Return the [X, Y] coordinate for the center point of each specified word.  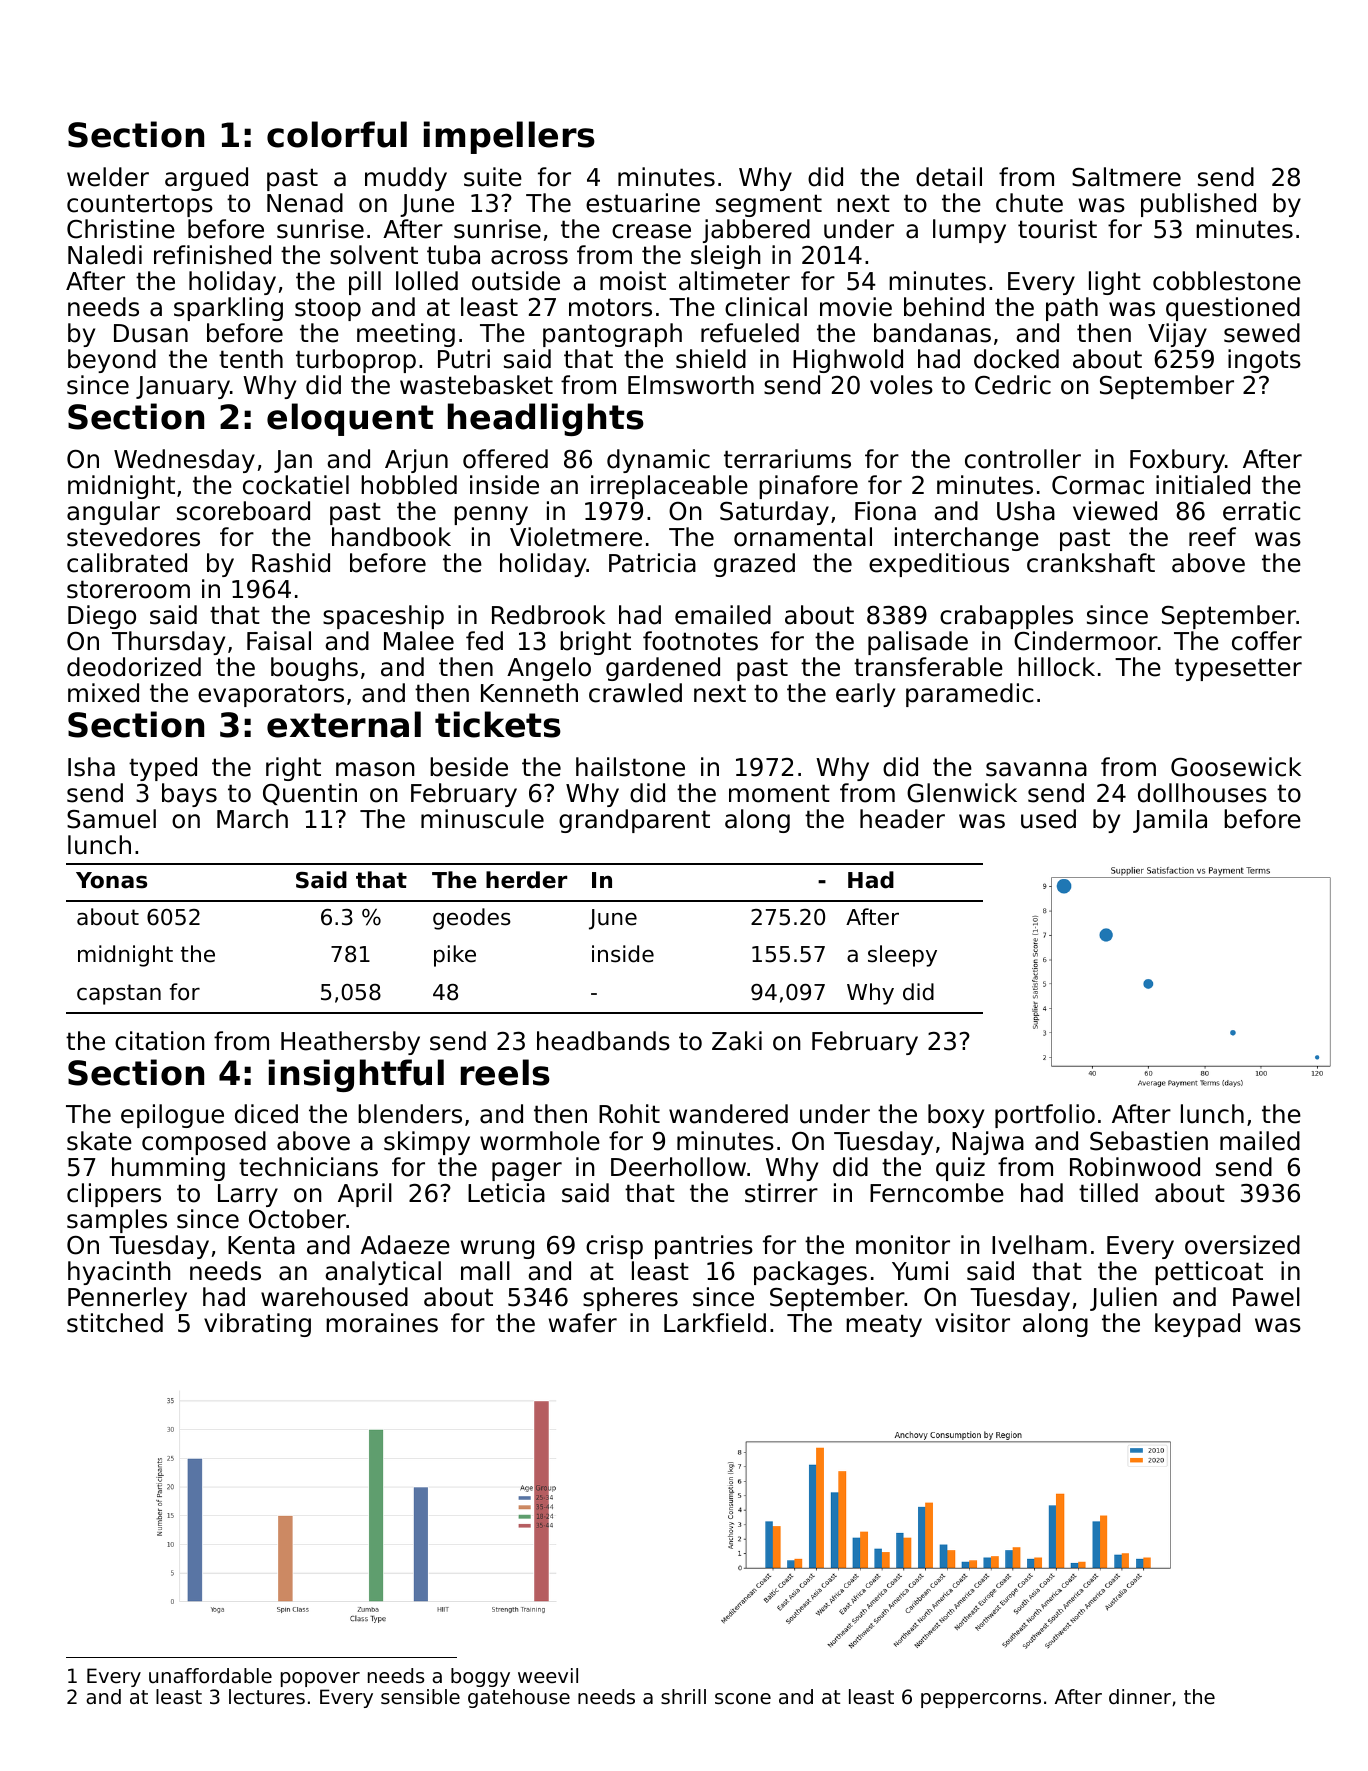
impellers [509, 137]
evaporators [271, 695]
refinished [212, 255]
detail [949, 177]
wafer [583, 1323]
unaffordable [210, 1676]
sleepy [902, 956]
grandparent [634, 821]
